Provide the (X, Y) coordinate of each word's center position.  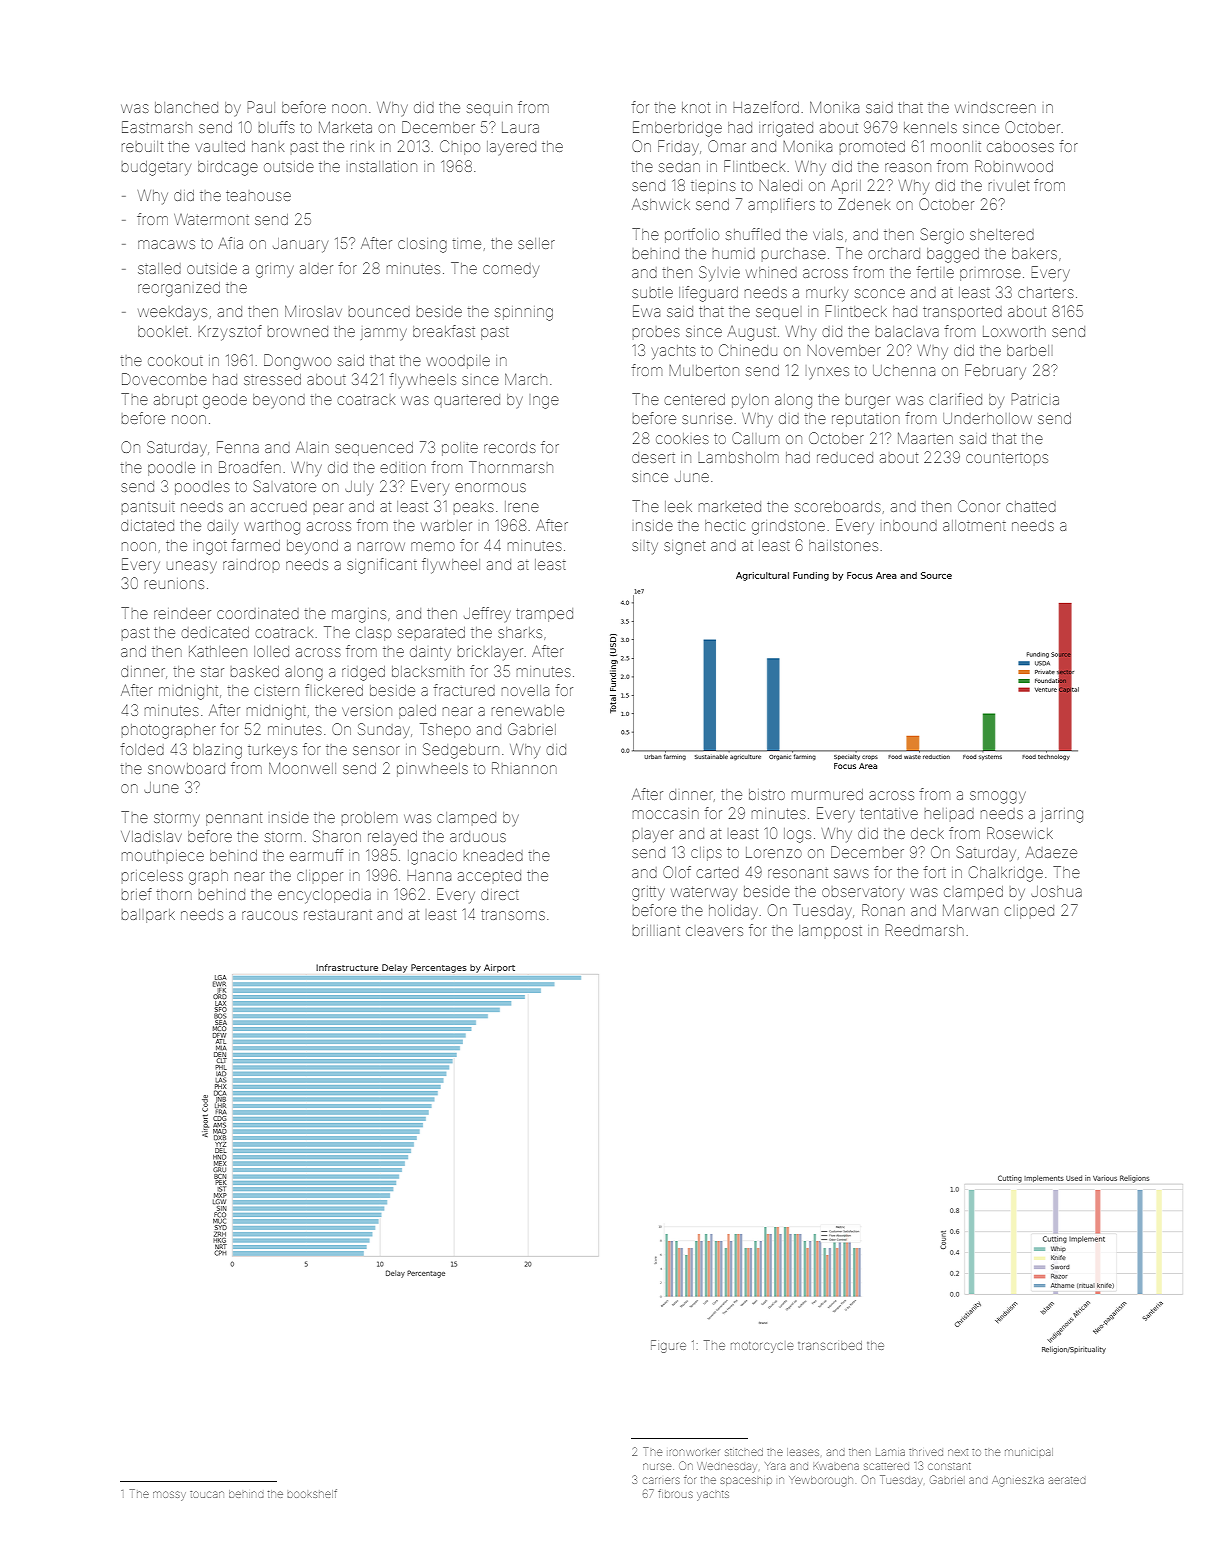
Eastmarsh (157, 127)
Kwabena (836, 1466)
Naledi (781, 185)
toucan (207, 1494)
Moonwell (302, 768)
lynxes (829, 373)
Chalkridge (1006, 874)
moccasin (666, 814)
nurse (657, 1466)
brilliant (656, 930)
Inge (546, 402)
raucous (270, 915)
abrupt (175, 401)
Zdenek (864, 204)
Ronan (883, 910)
